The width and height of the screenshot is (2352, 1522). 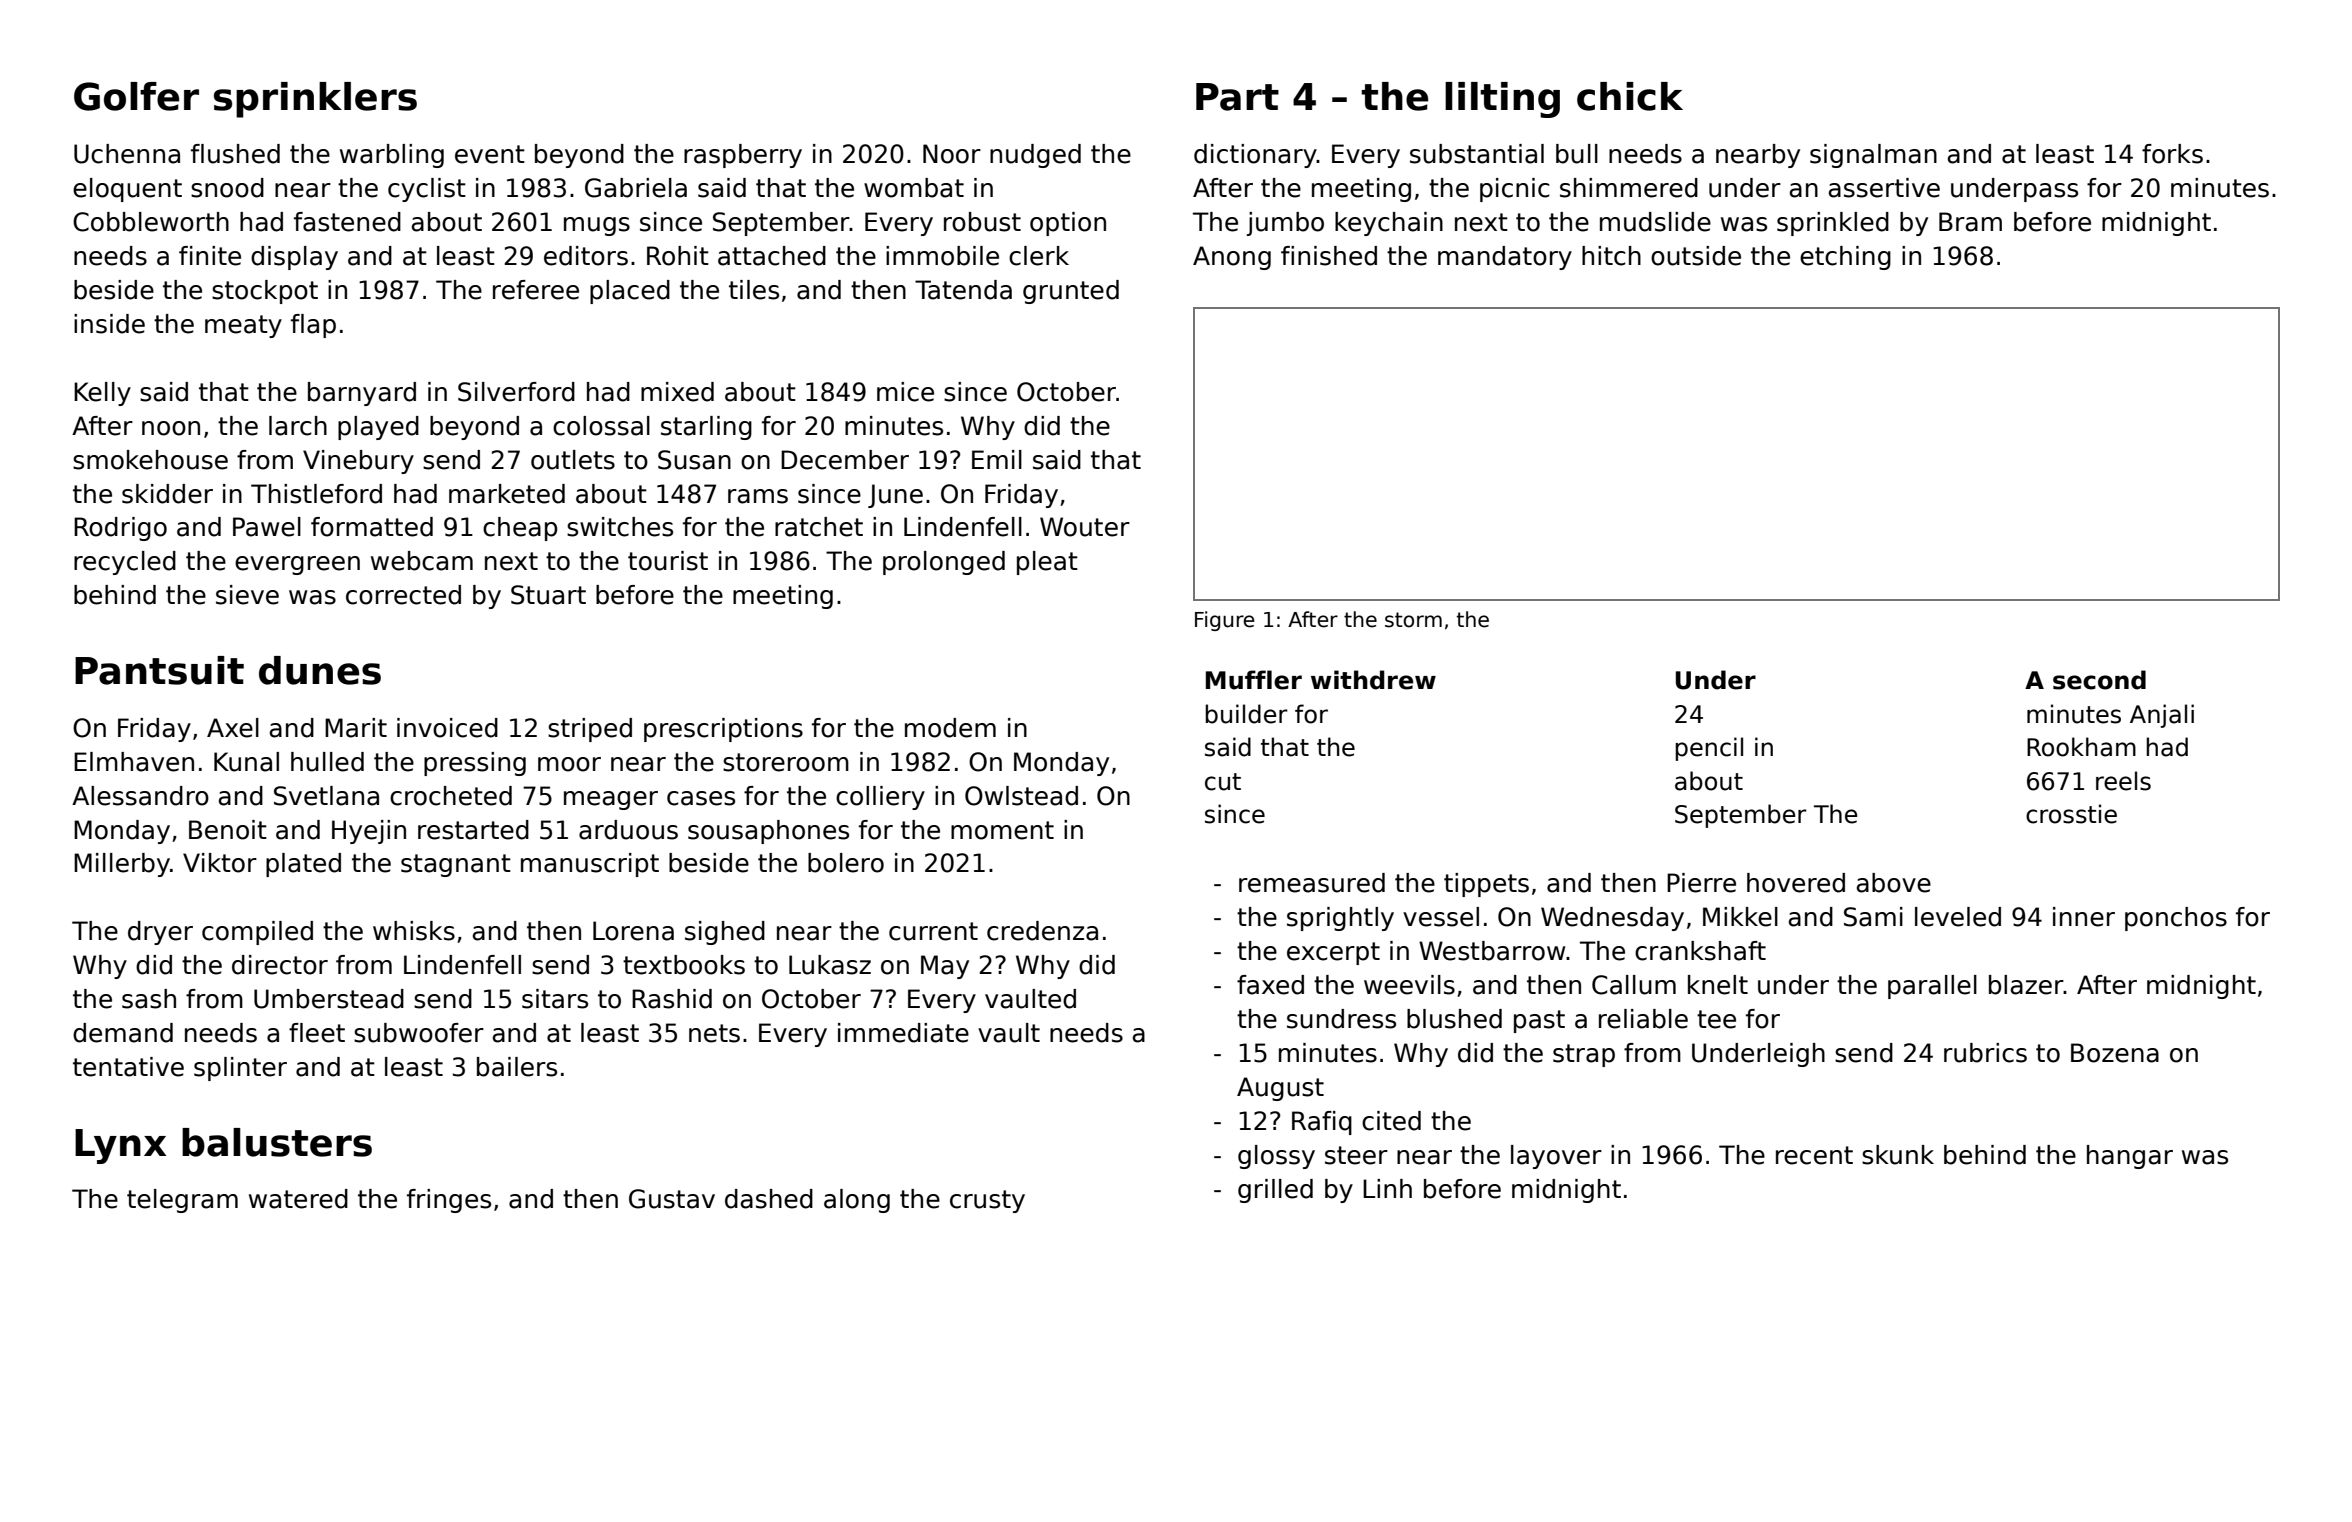 What do you see at coordinates (257, 933) in the screenshot?
I see `compiled` at bounding box center [257, 933].
